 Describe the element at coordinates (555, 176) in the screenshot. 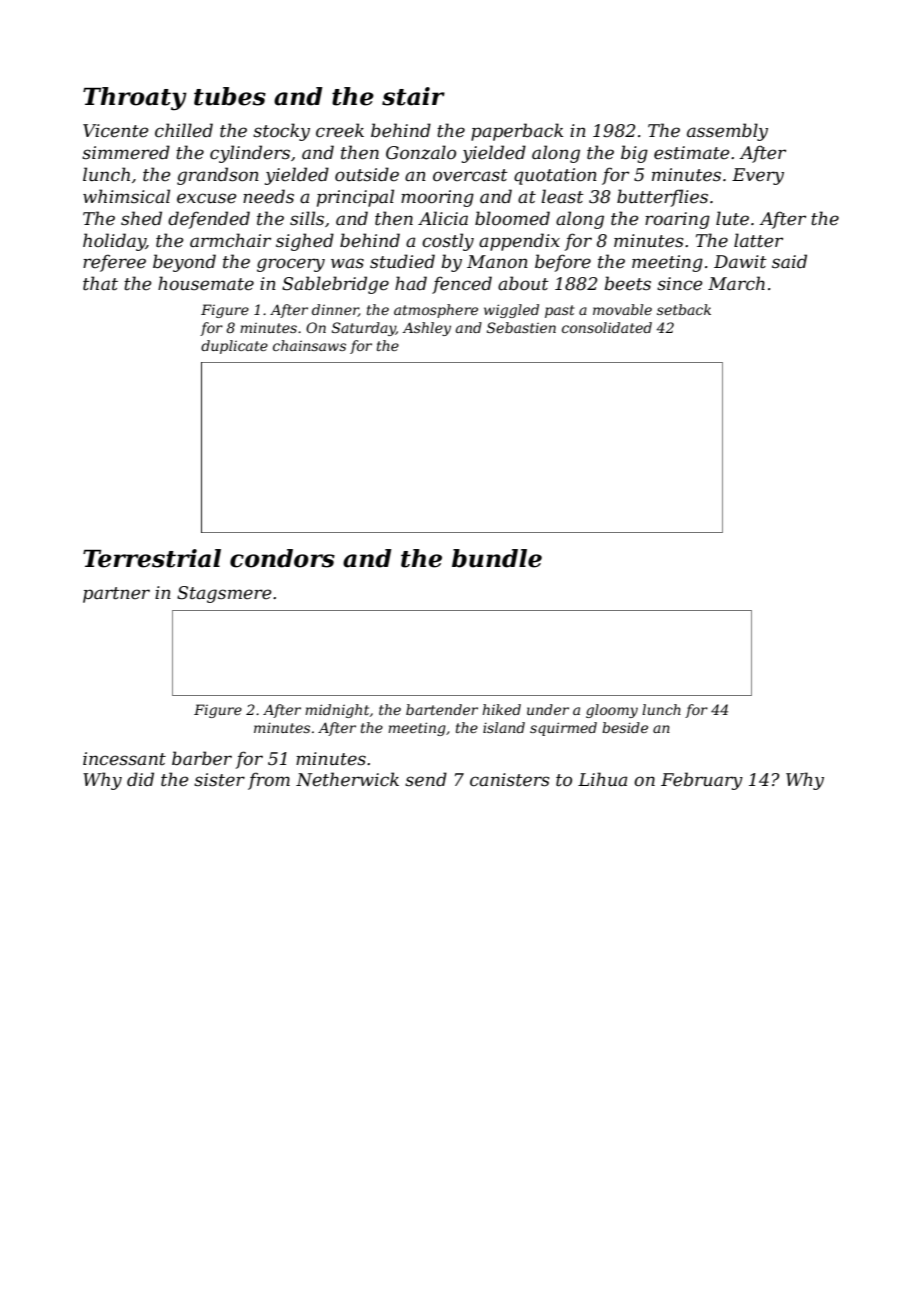

I see `quotation` at that location.
